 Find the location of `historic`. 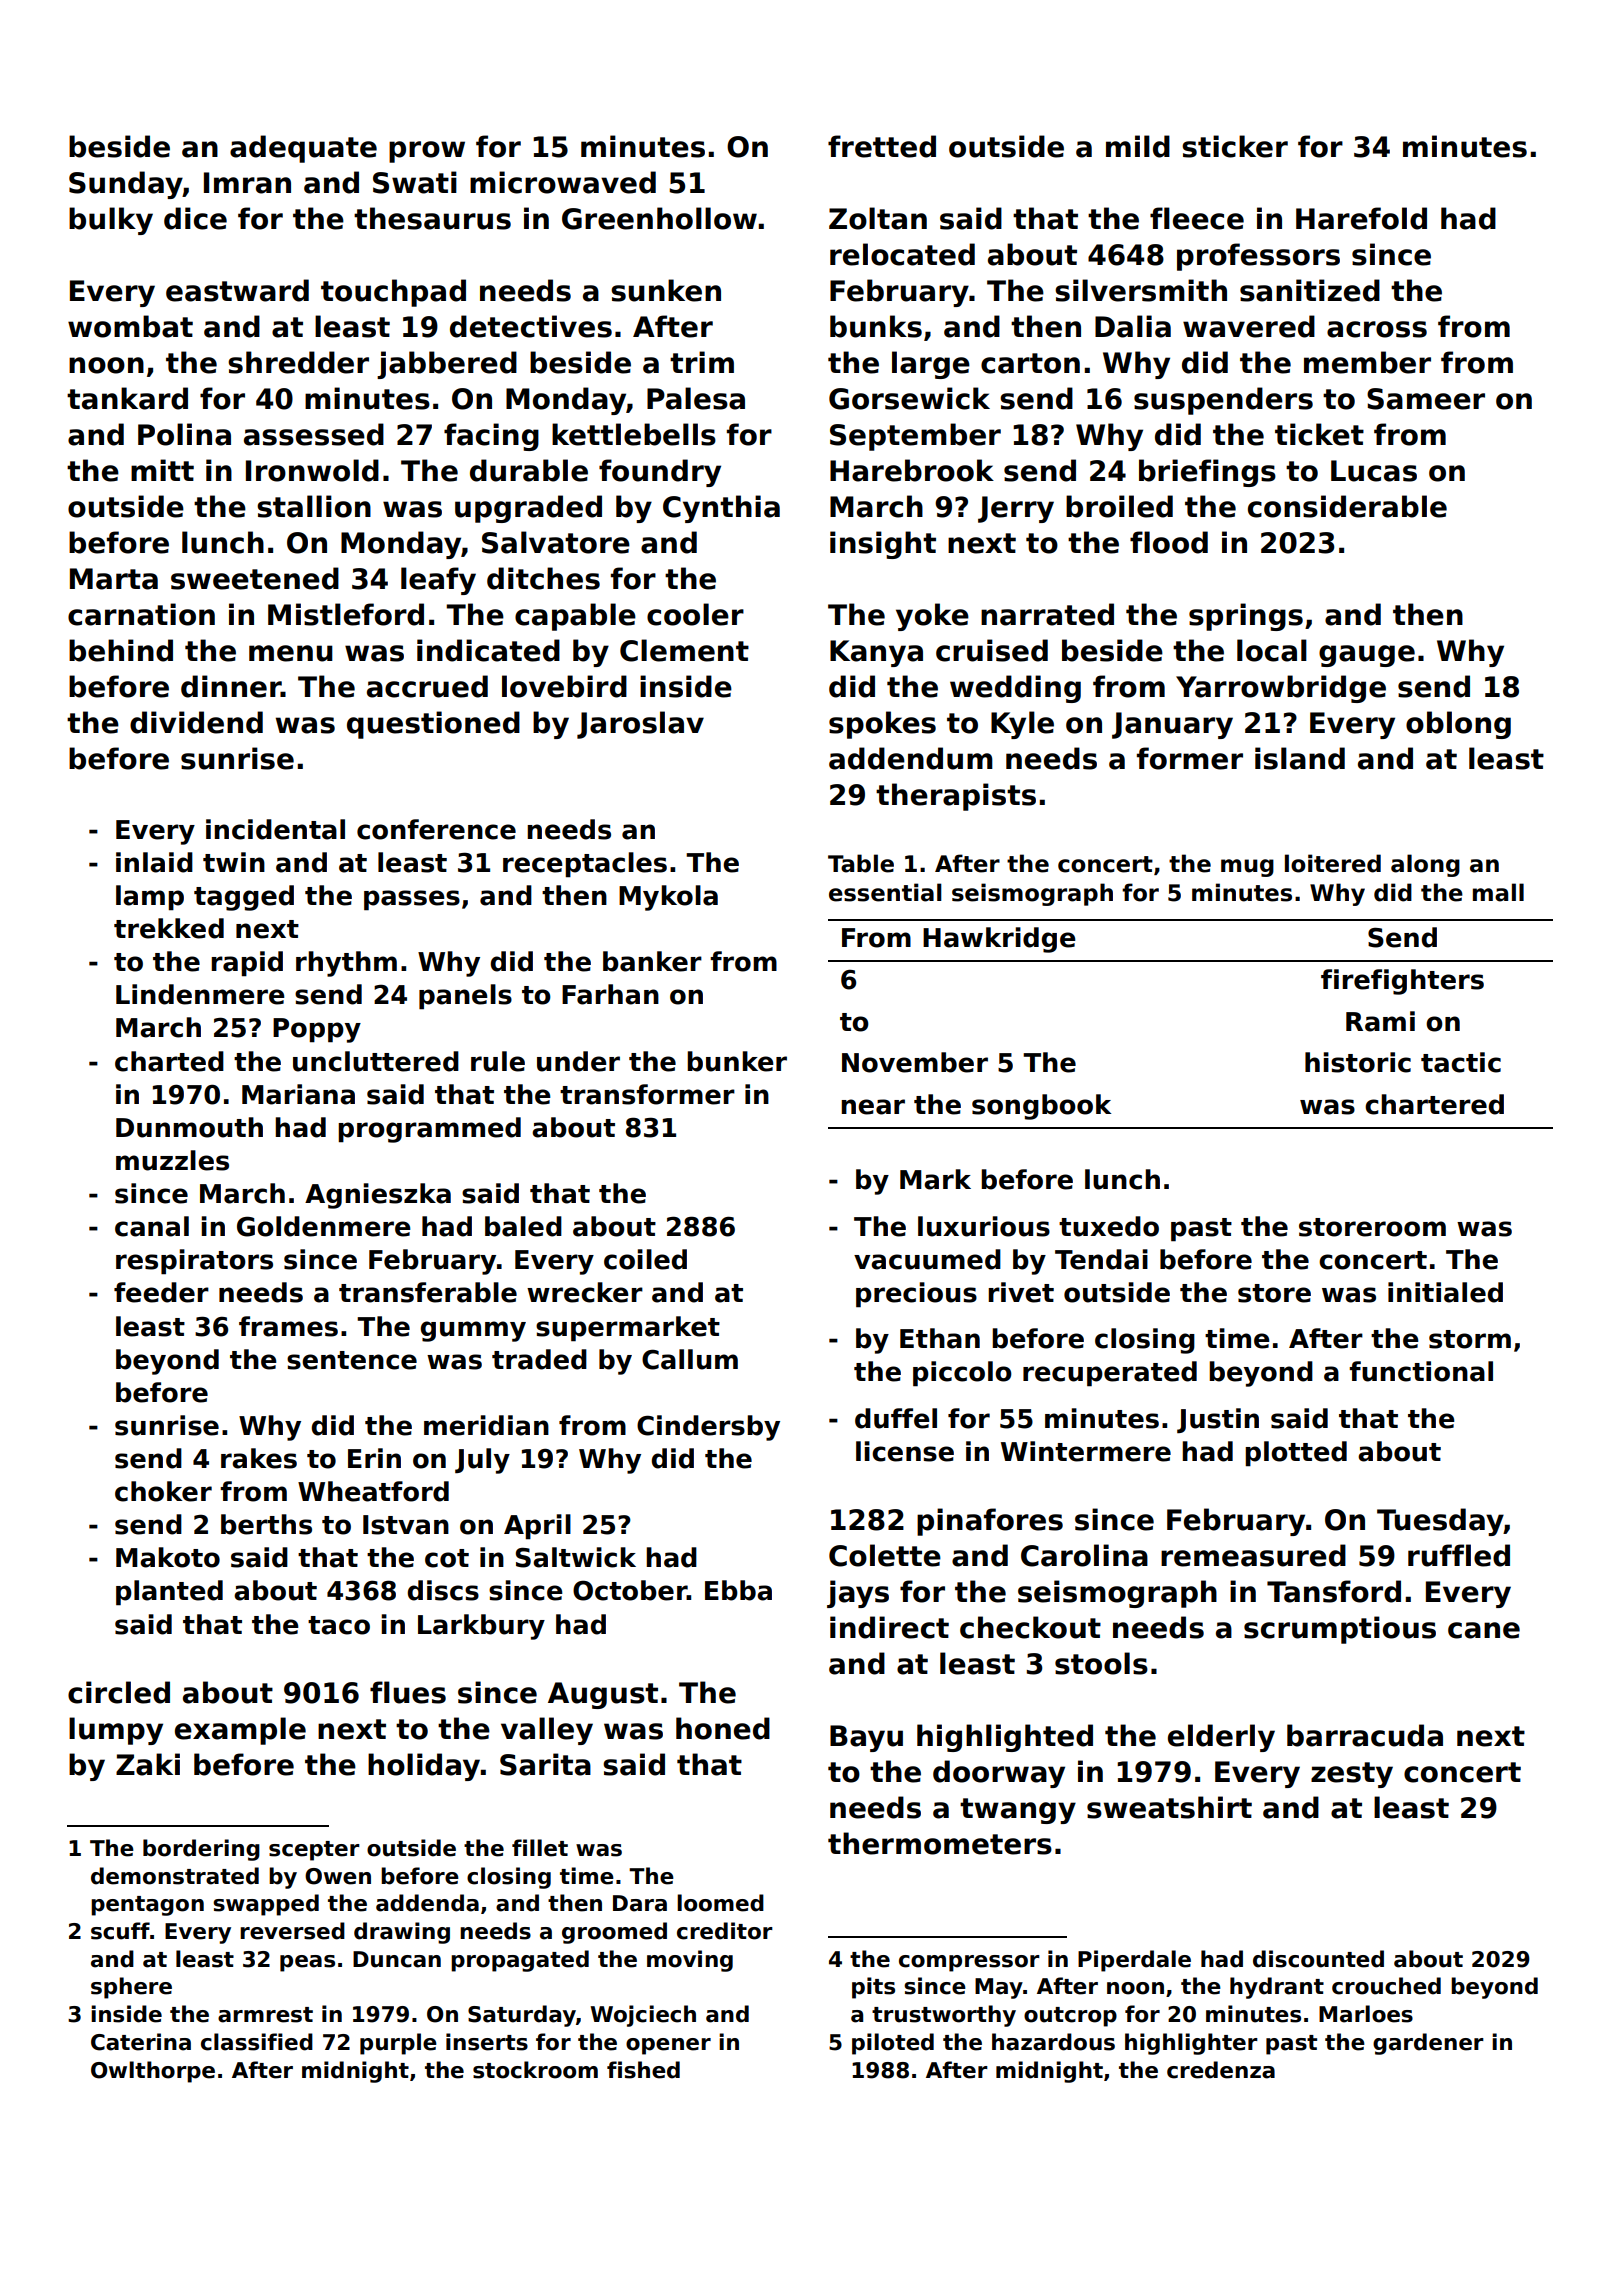

historic is located at coordinates (1358, 1062).
